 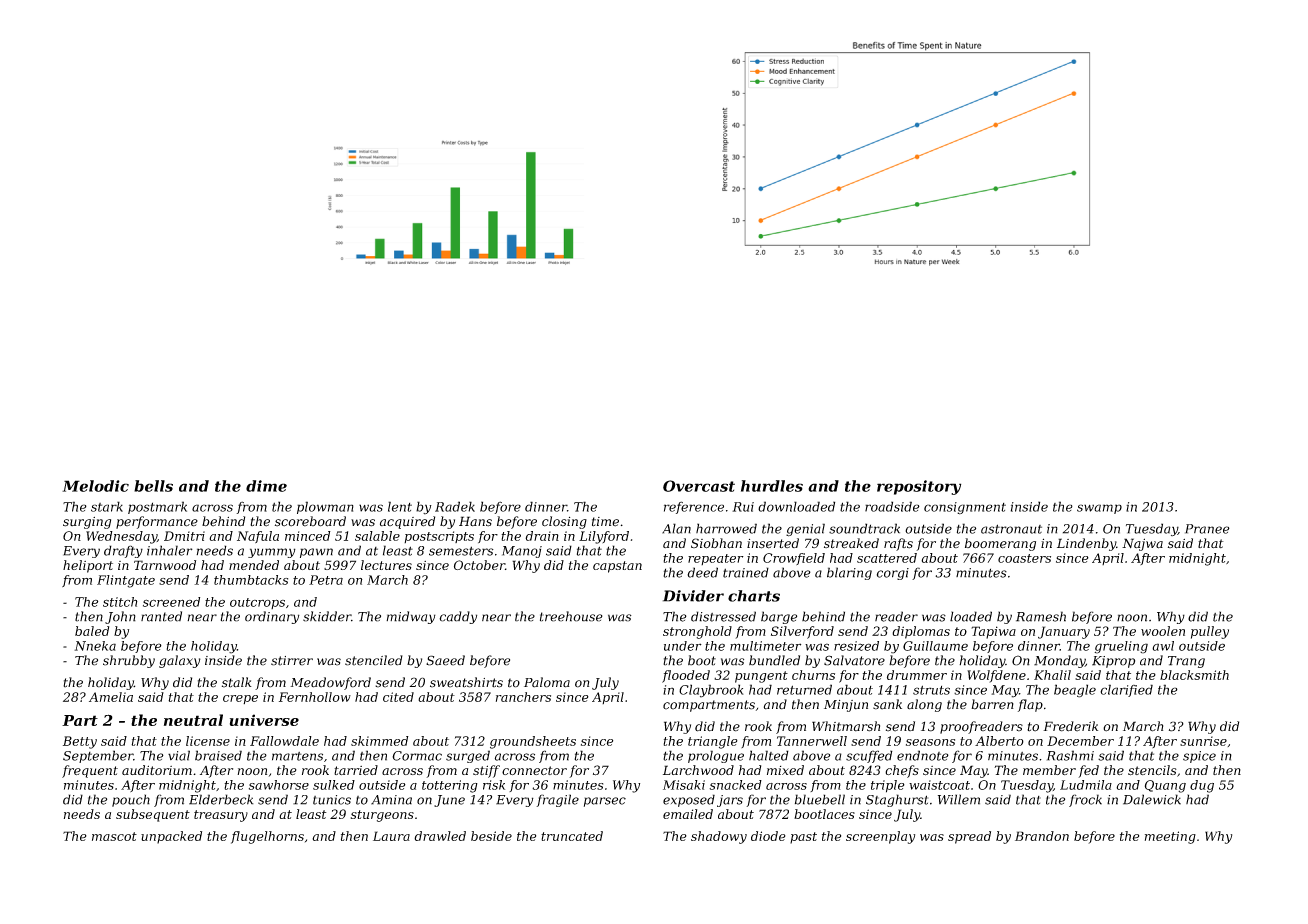 I want to click on Lilyford, so click(x=604, y=537).
